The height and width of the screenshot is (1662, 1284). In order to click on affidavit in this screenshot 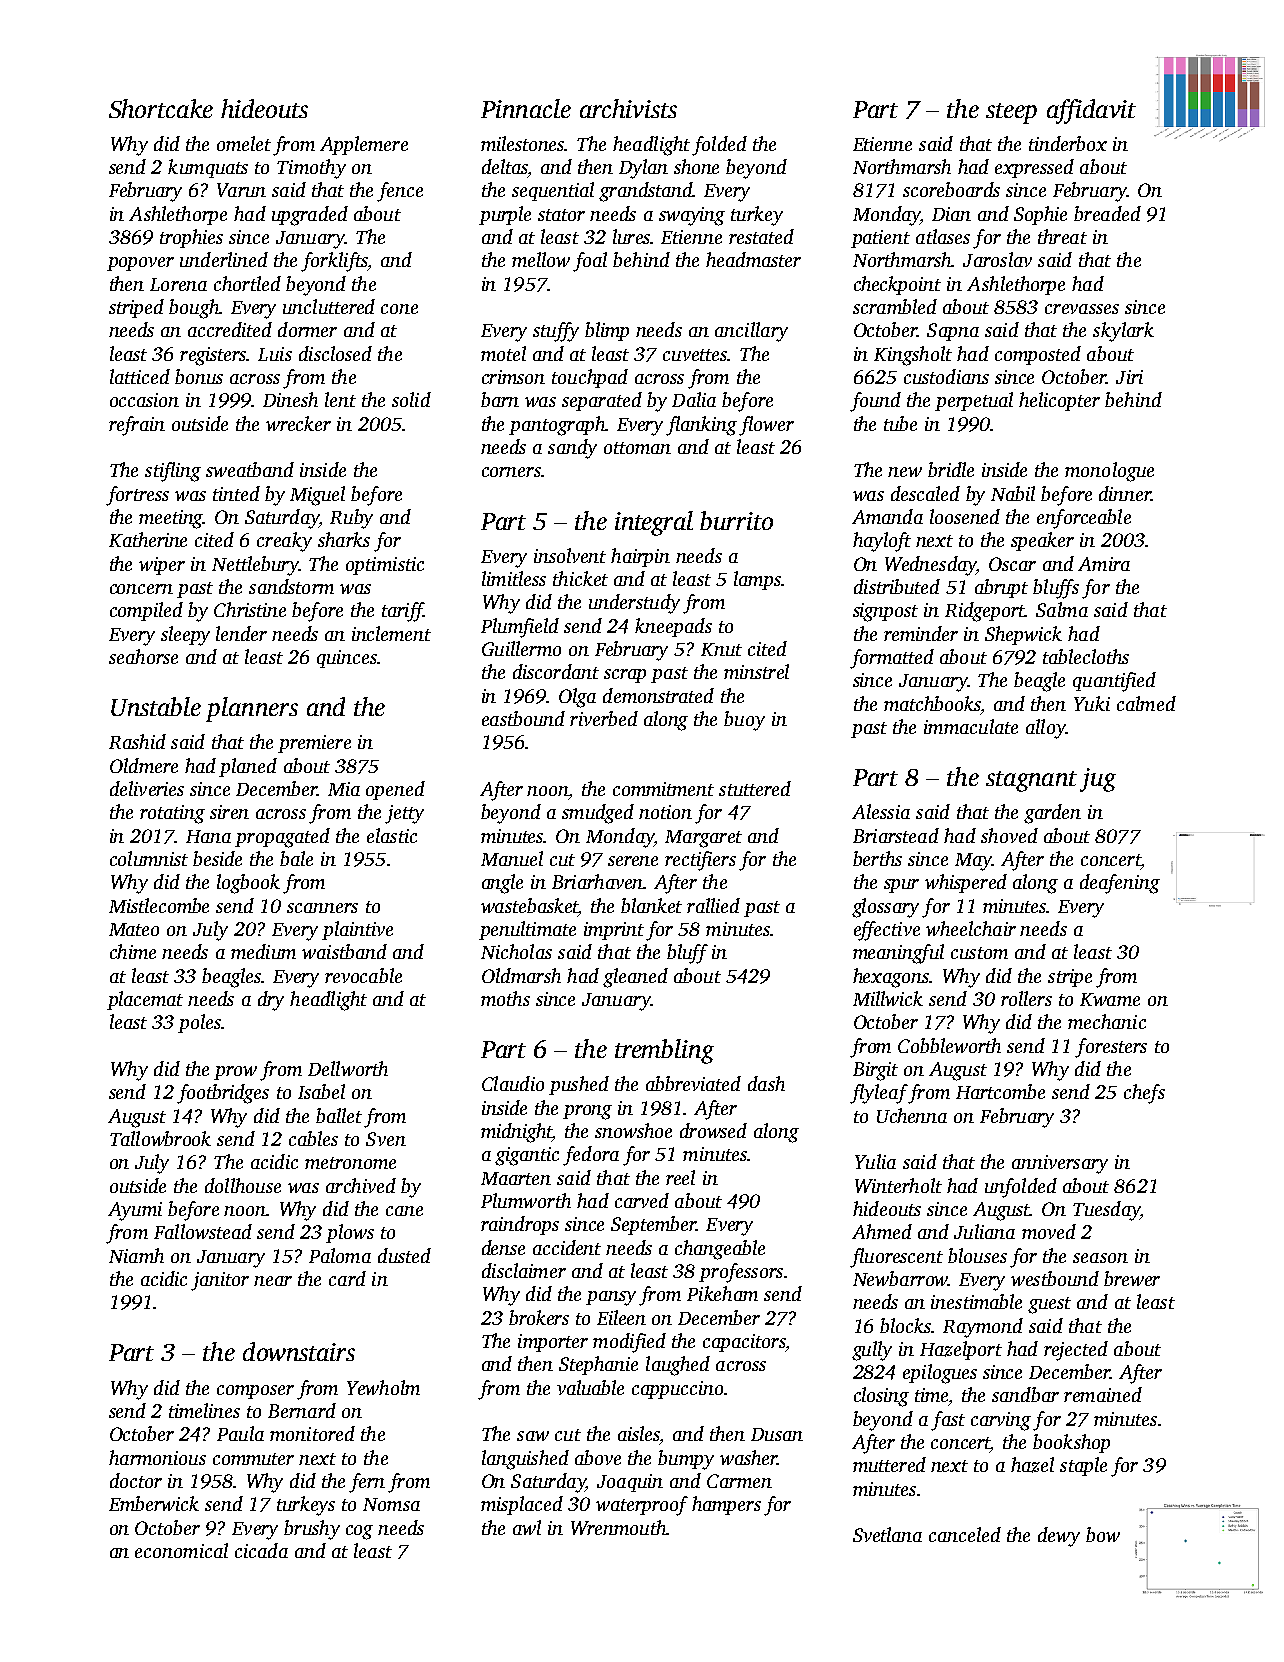, I will do `click(1091, 111)`.
